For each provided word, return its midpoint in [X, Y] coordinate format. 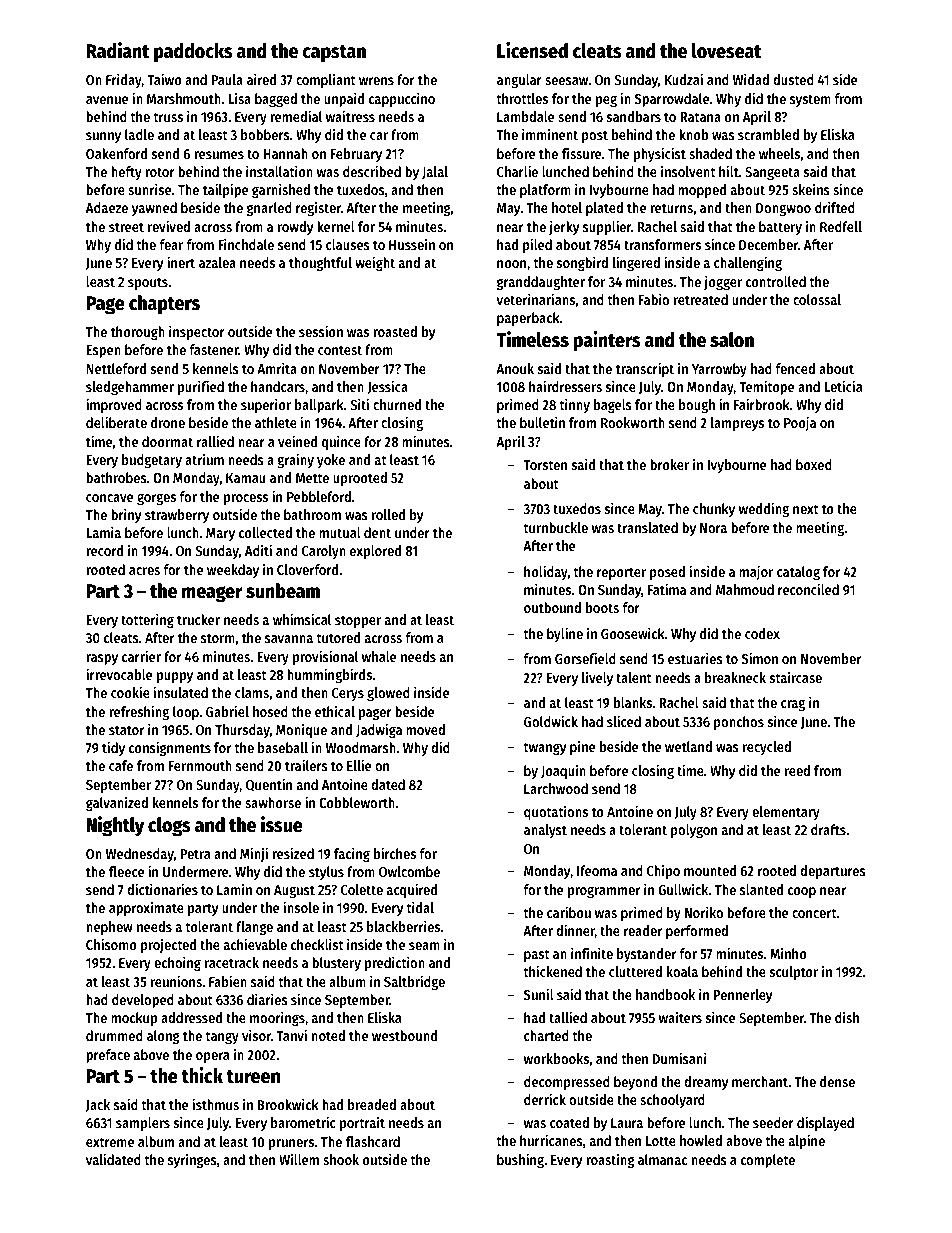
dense [837, 1081]
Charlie [517, 171]
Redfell [841, 226]
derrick [545, 1099]
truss [168, 117]
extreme [110, 1142]
